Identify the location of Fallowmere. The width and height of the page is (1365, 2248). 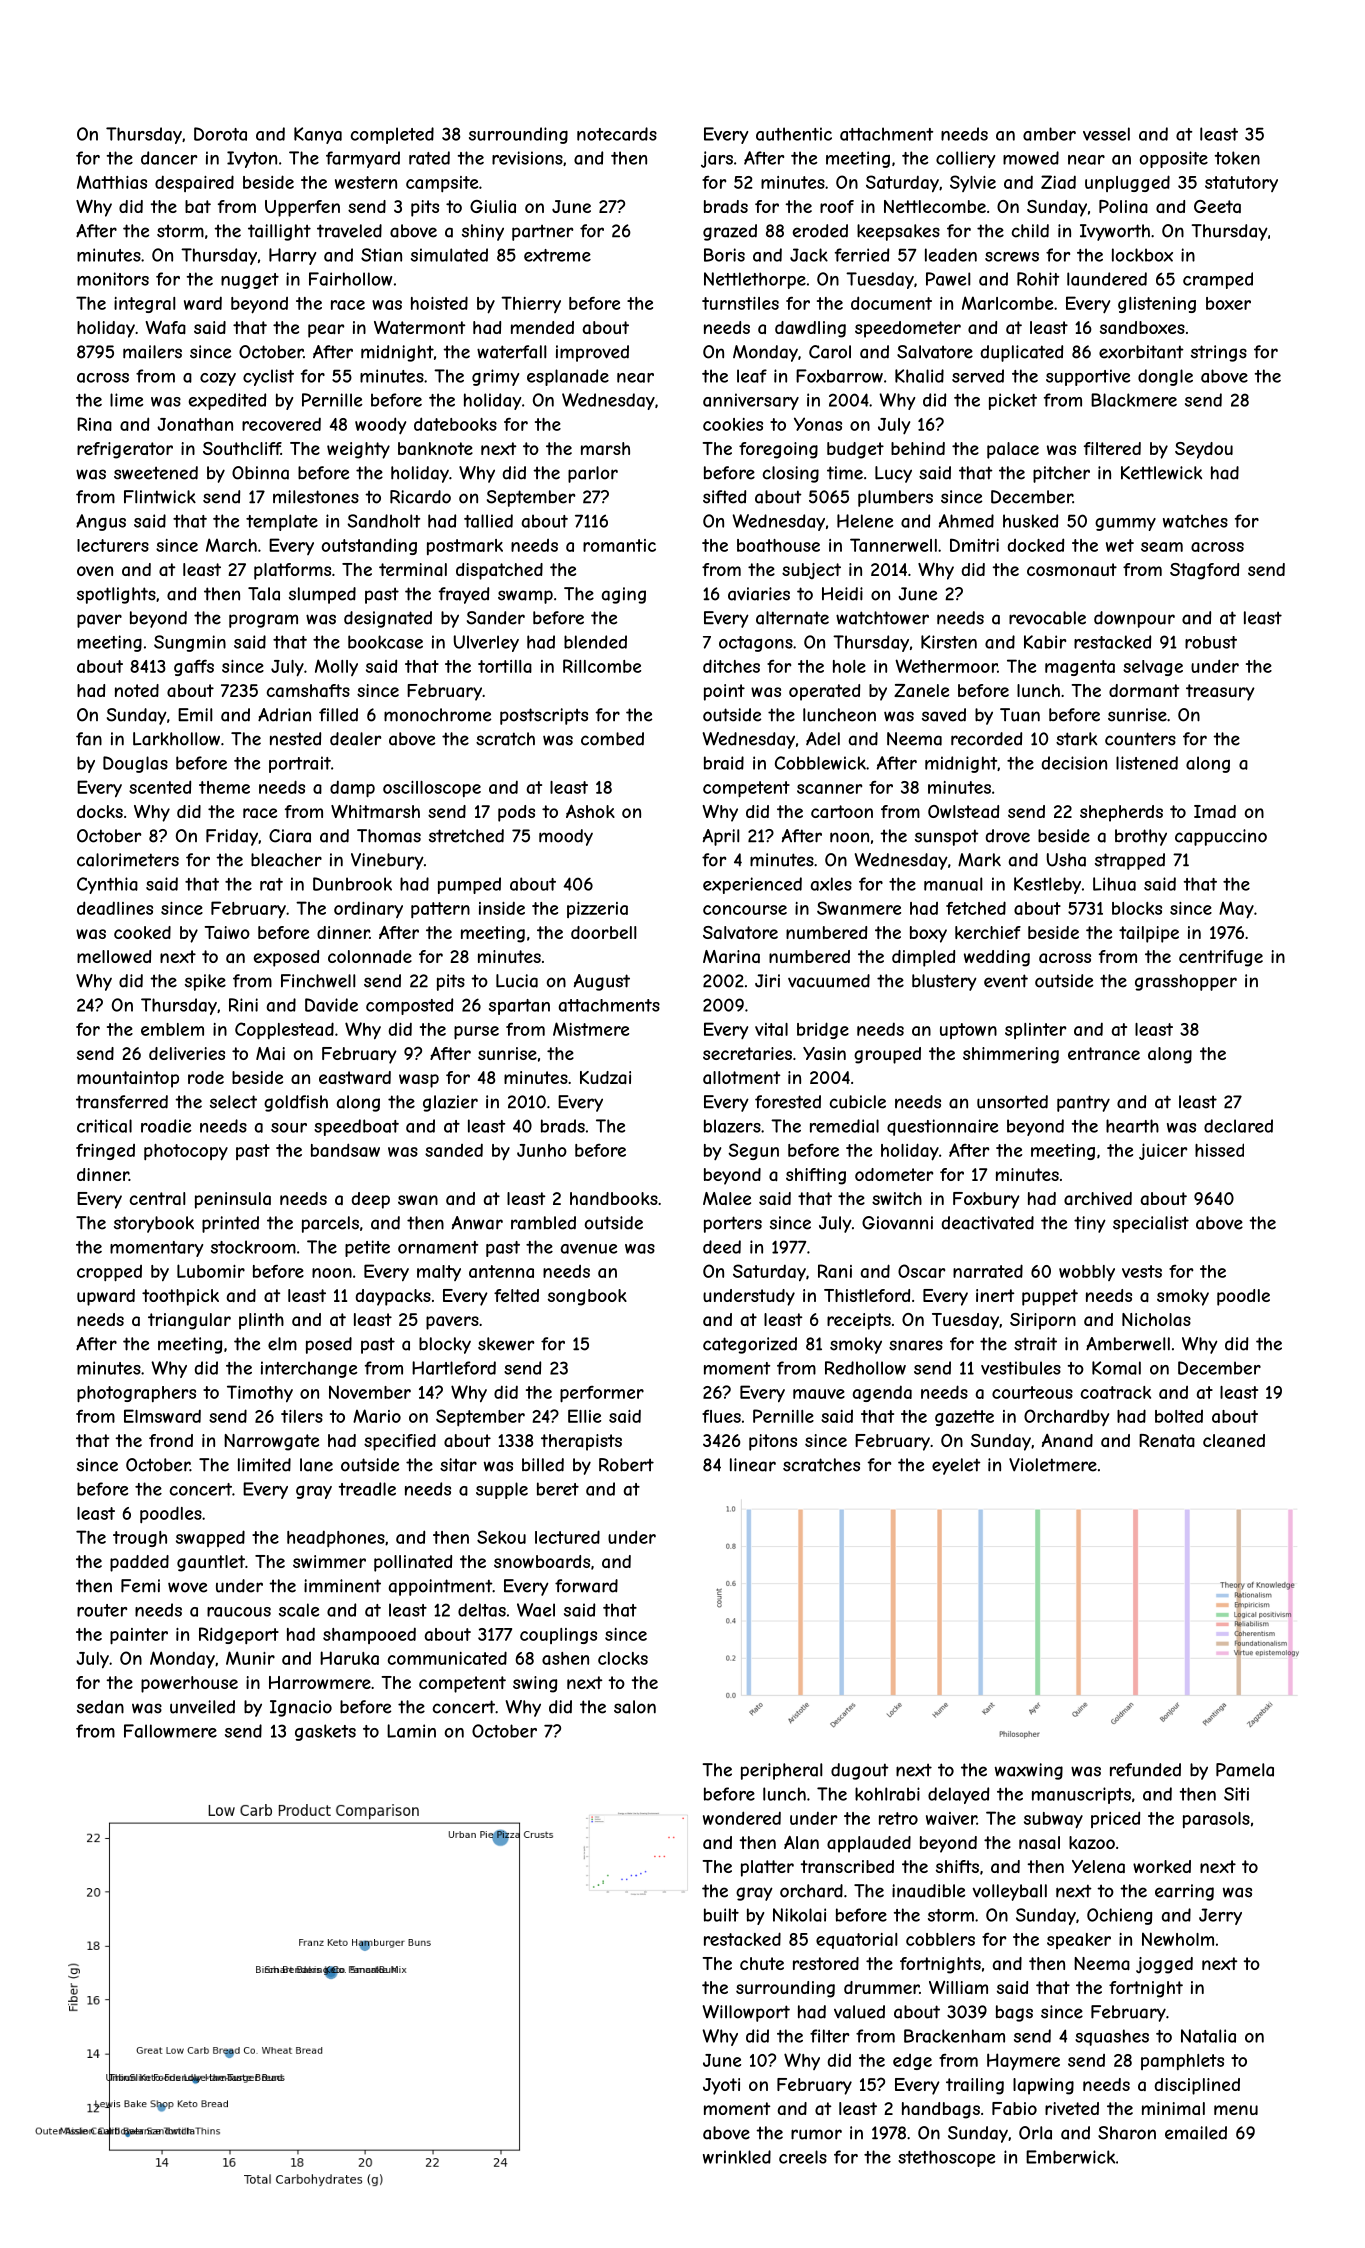
(170, 1731).
